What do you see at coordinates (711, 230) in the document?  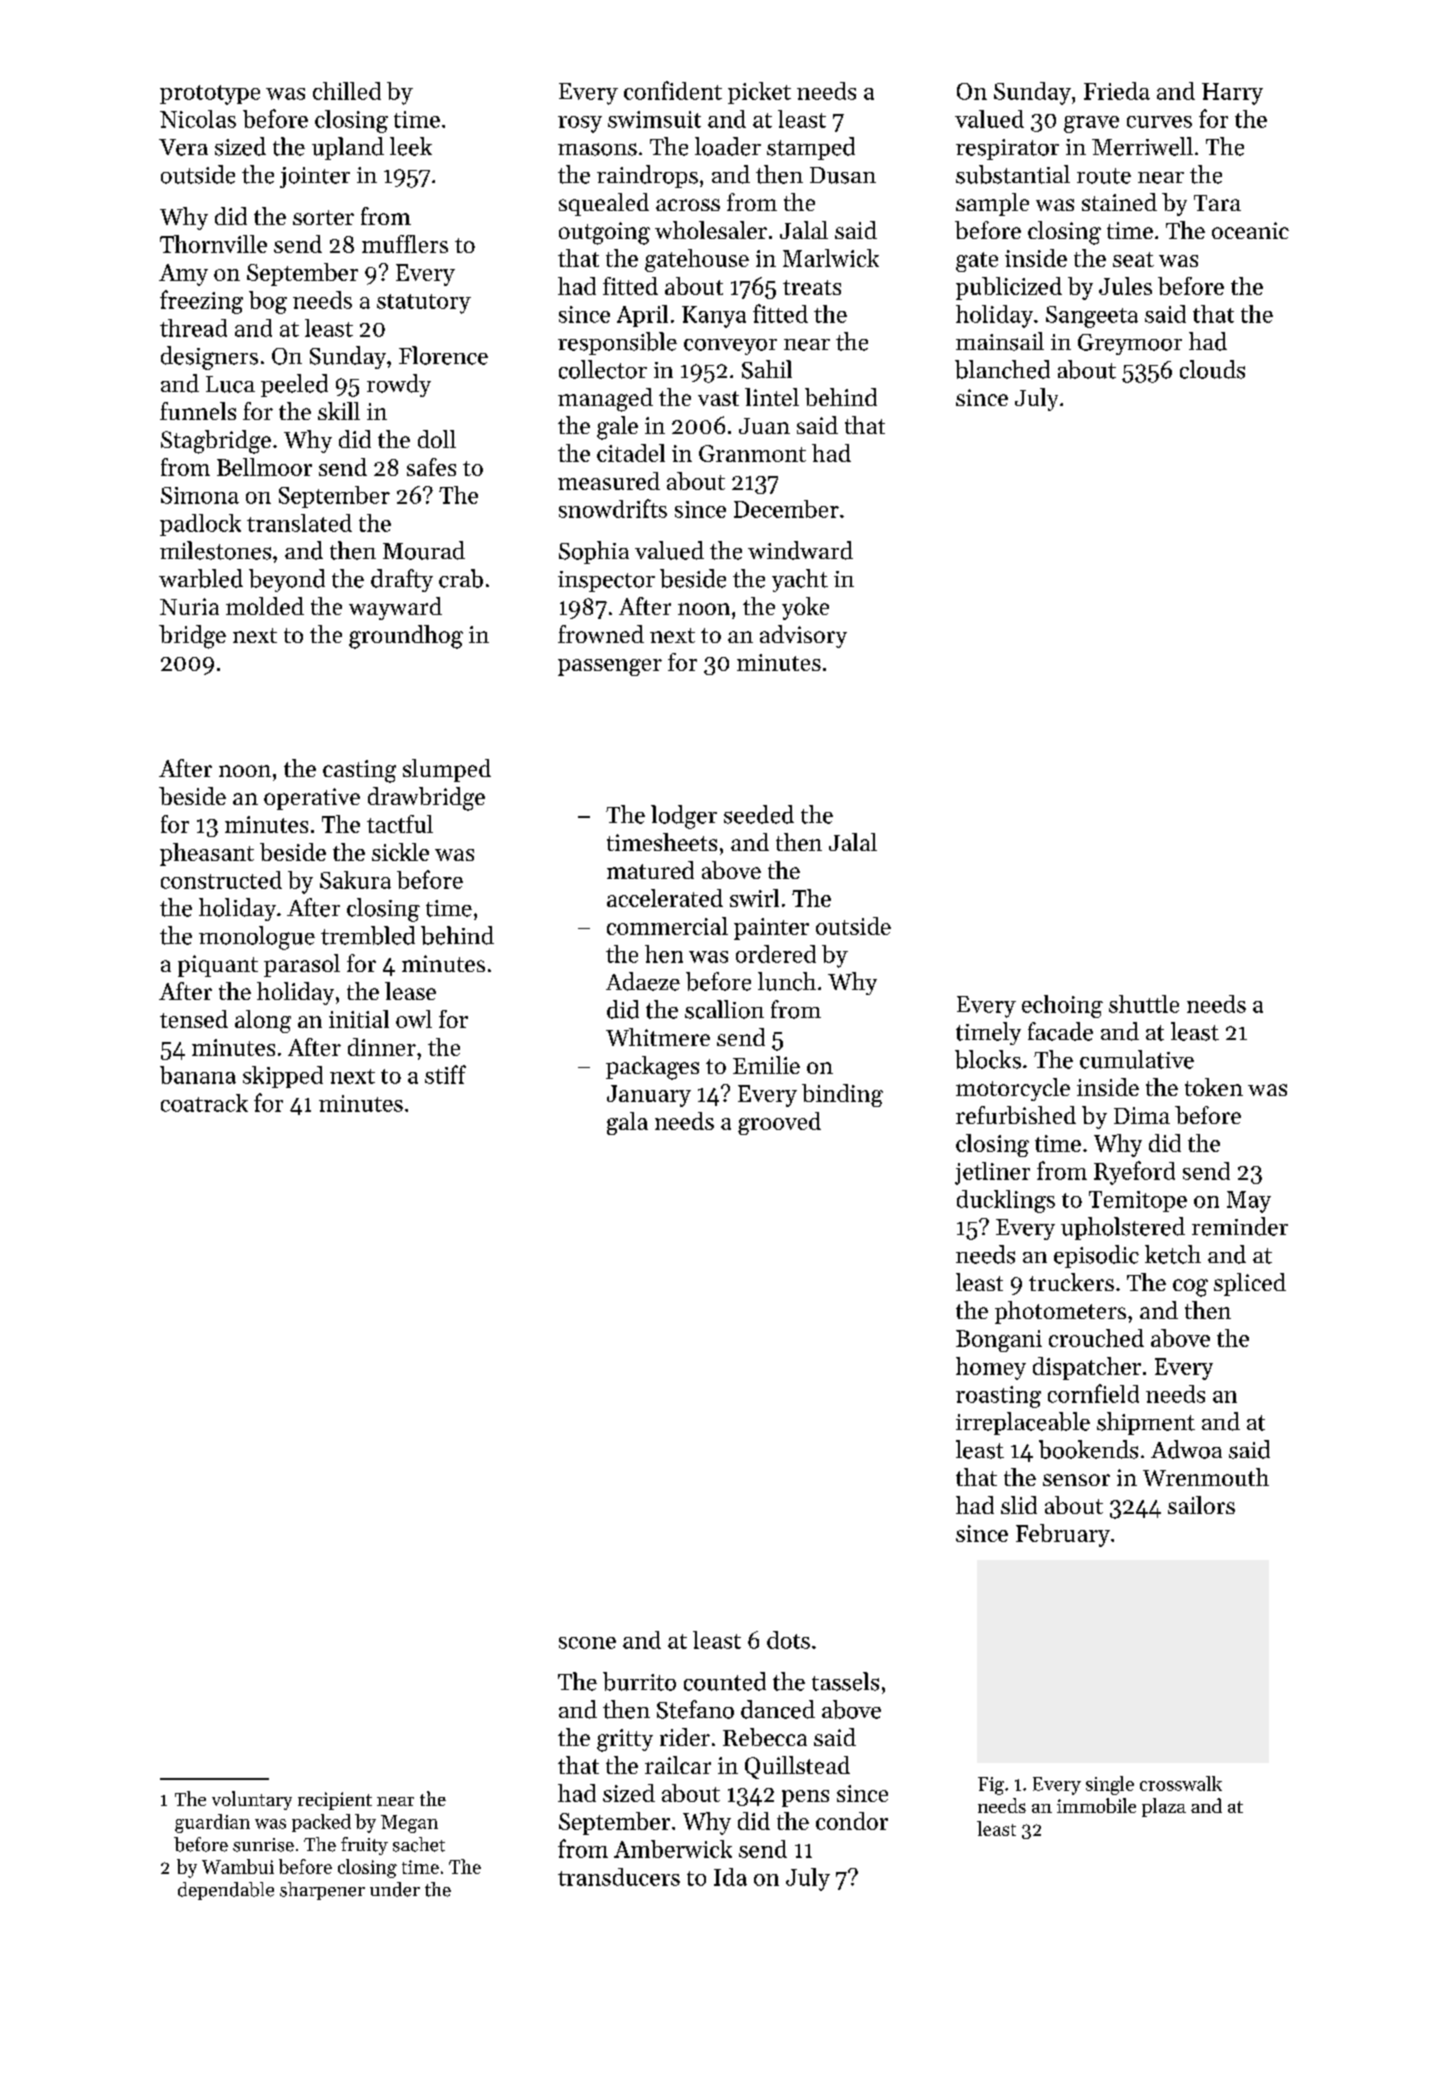 I see `wholesaler` at bounding box center [711, 230].
